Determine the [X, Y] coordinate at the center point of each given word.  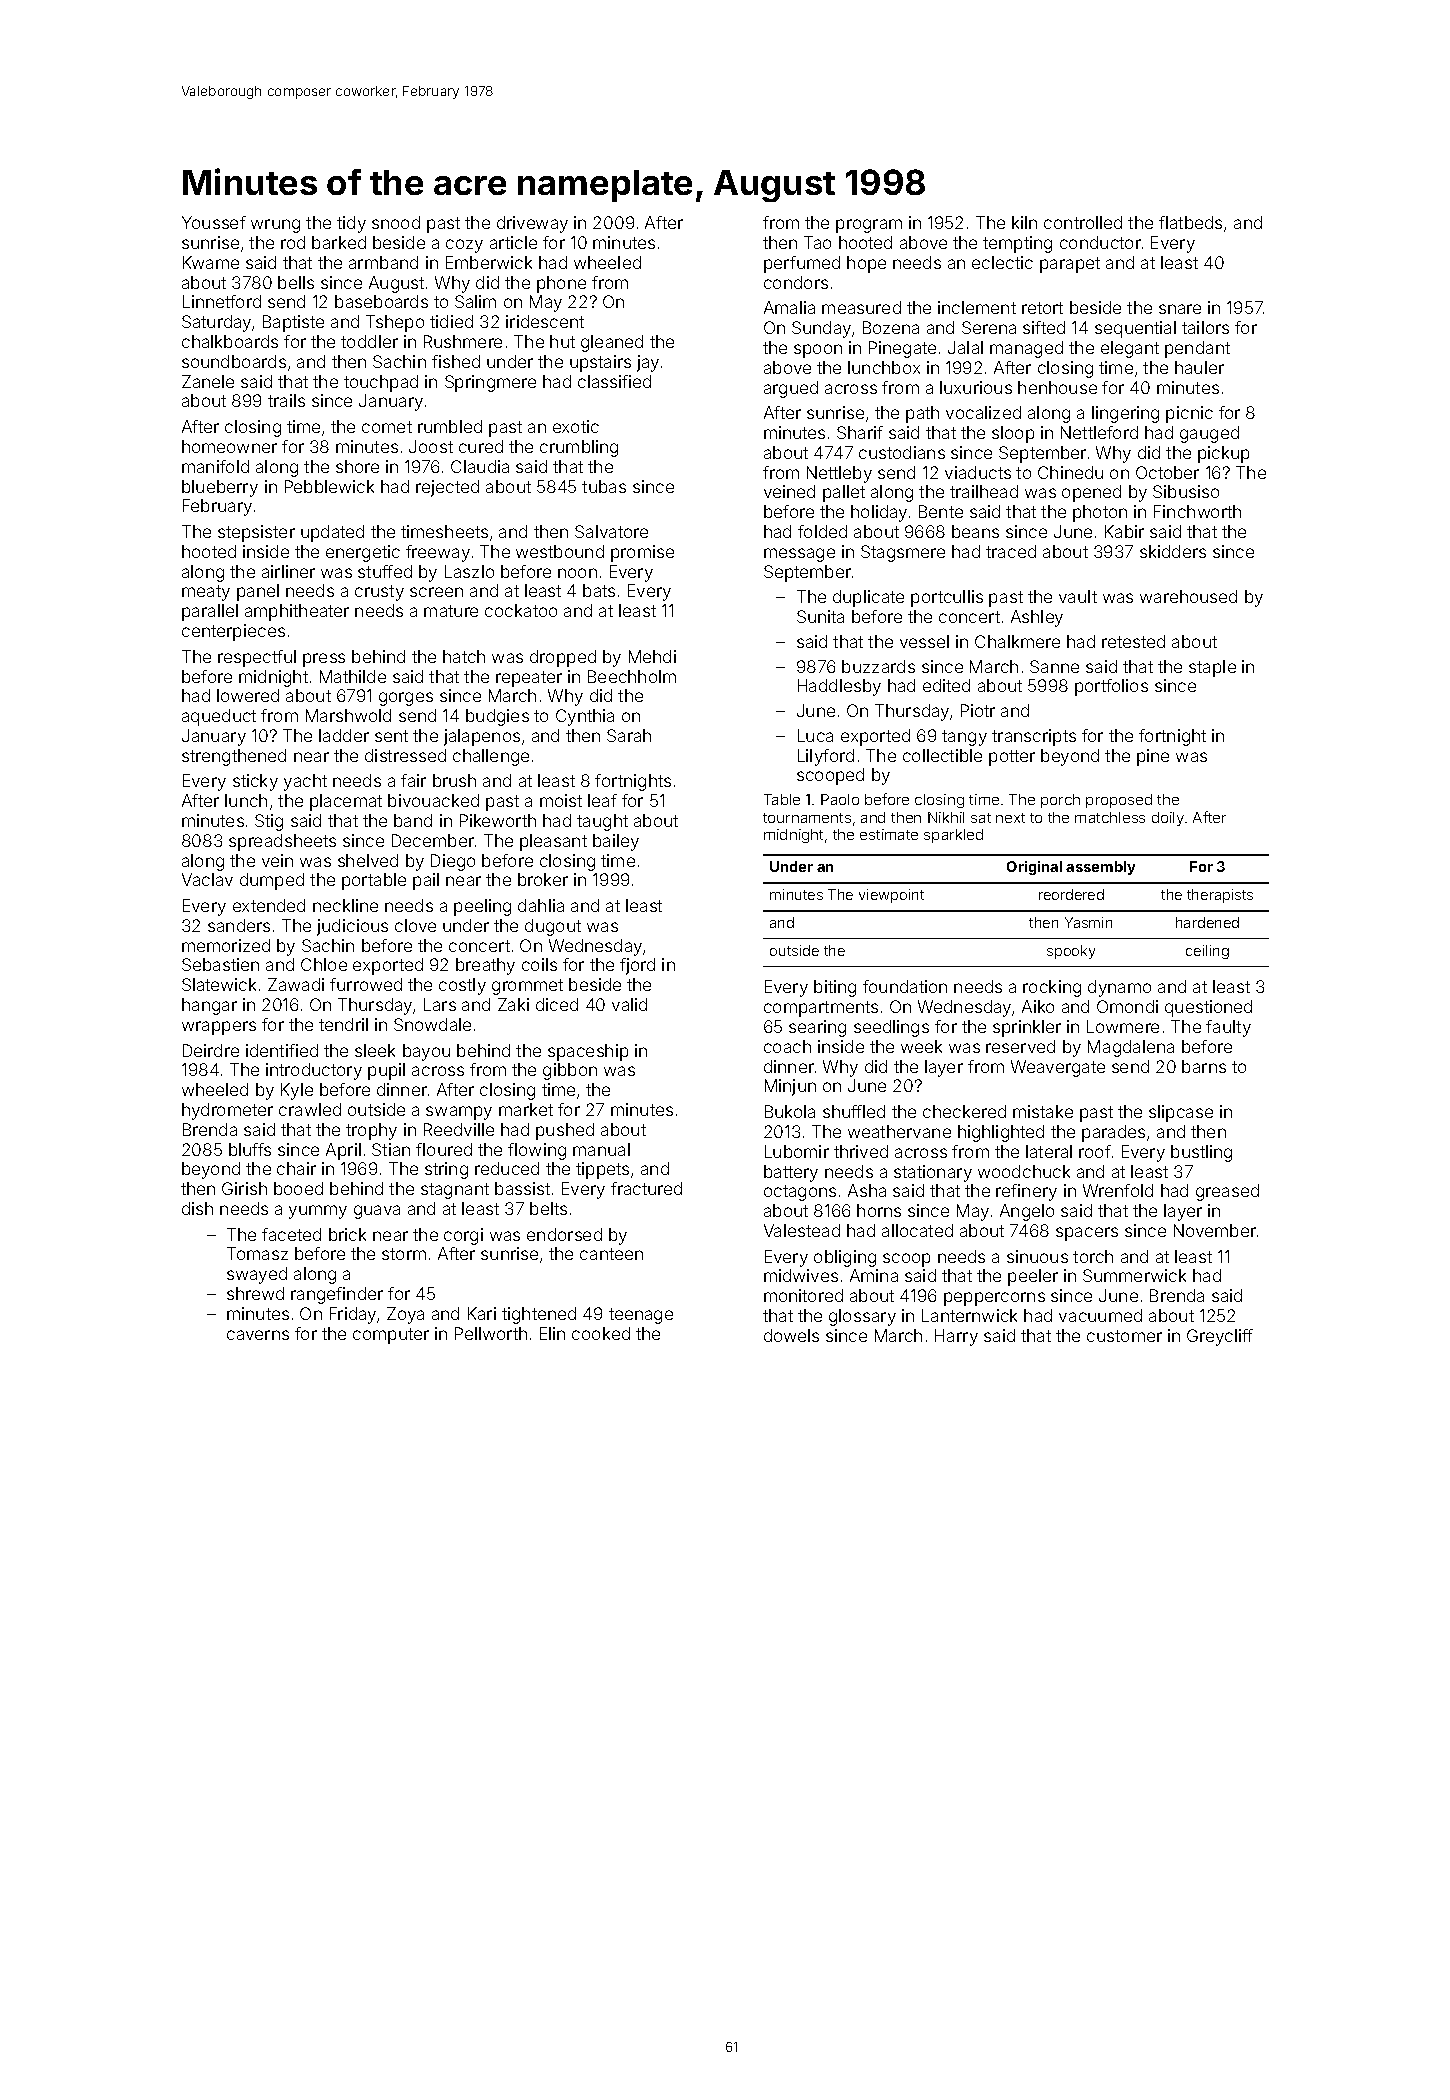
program [869, 226]
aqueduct [219, 717]
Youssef [214, 222]
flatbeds [1190, 222]
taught [602, 822]
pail [426, 881]
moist [561, 800]
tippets [602, 1170]
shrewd [255, 1293]
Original [1034, 868]
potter [1012, 758]
